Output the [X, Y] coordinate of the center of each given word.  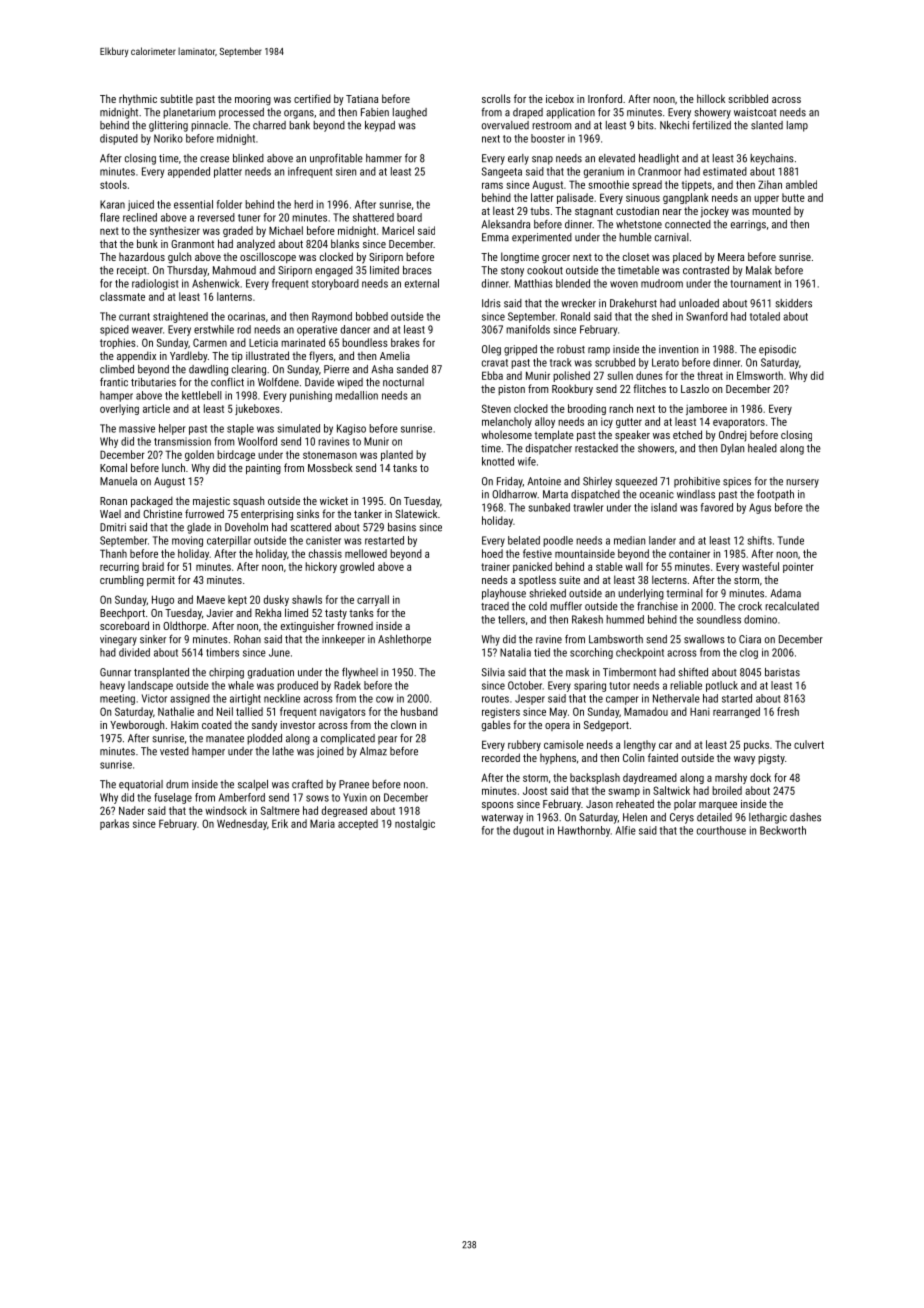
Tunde [791, 540]
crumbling [122, 581]
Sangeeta [502, 172]
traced [495, 606]
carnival [672, 237]
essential [193, 204]
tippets [697, 186]
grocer [556, 259]
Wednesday [242, 824]
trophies [118, 343]
